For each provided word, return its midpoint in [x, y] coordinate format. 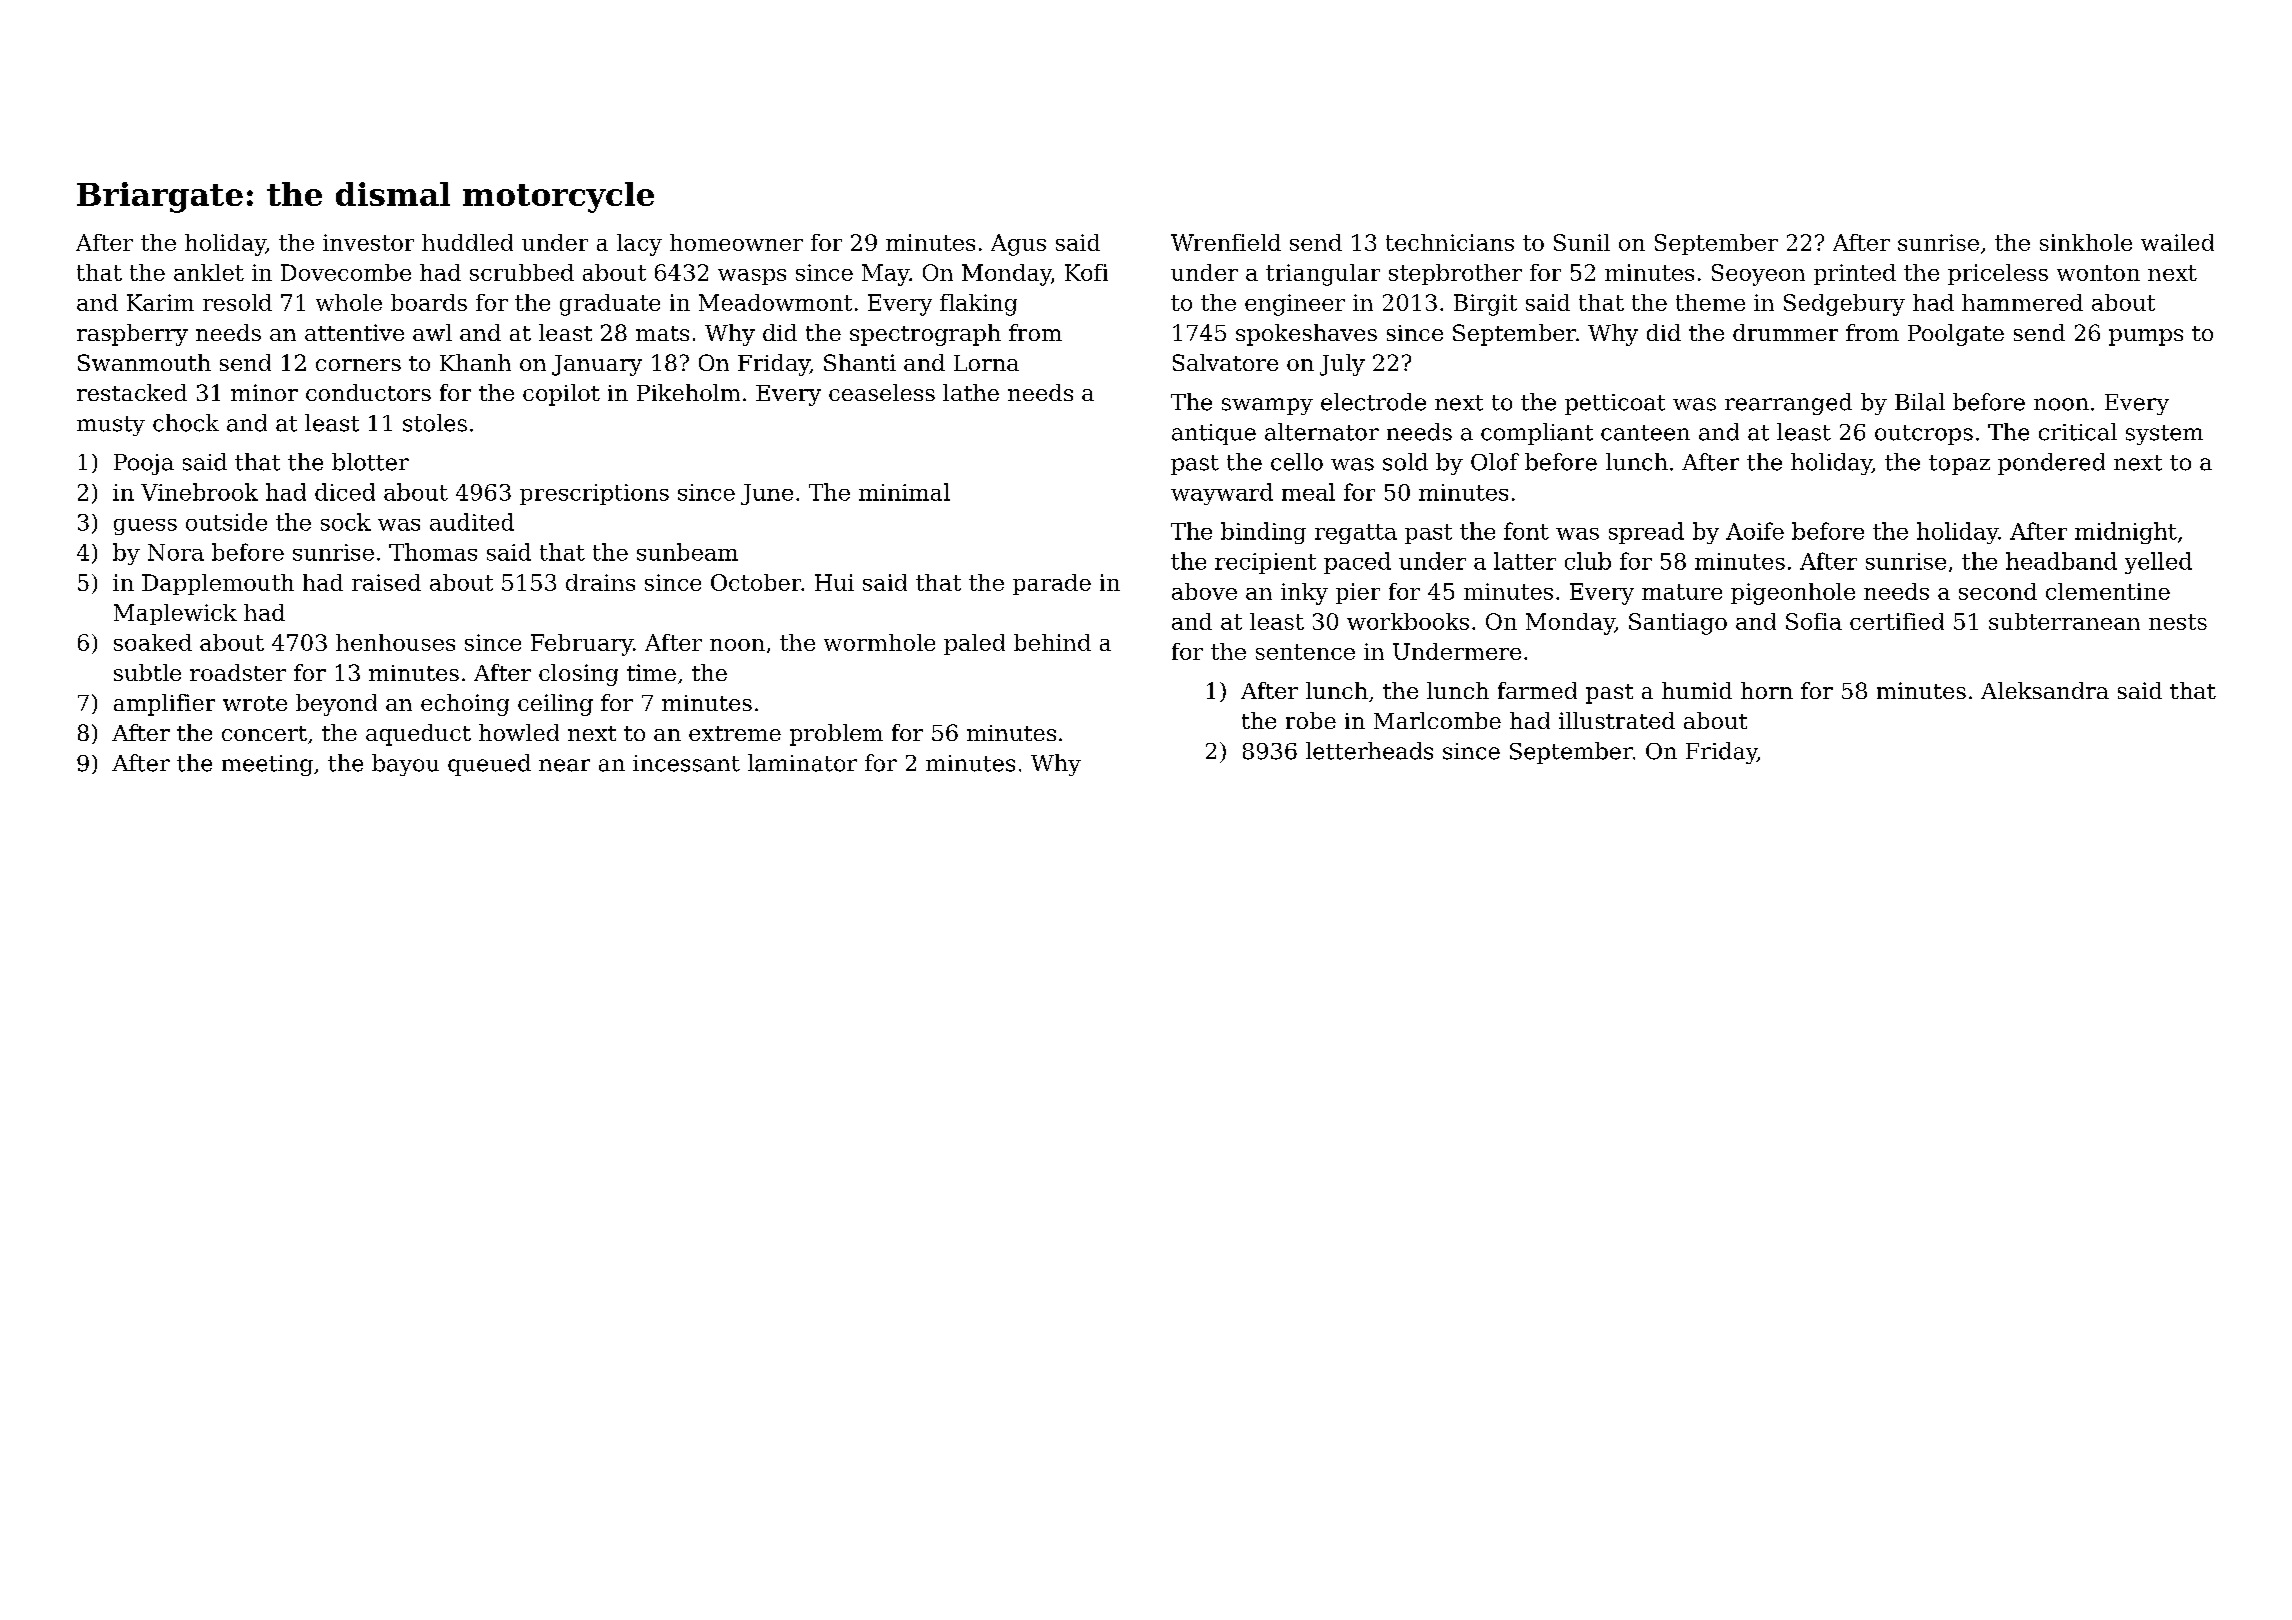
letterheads [1369, 751]
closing [578, 675]
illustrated [1617, 720]
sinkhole [2086, 242]
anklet [209, 272]
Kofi [1086, 272]
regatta [1356, 534]
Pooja [144, 464]
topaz [1959, 465]
